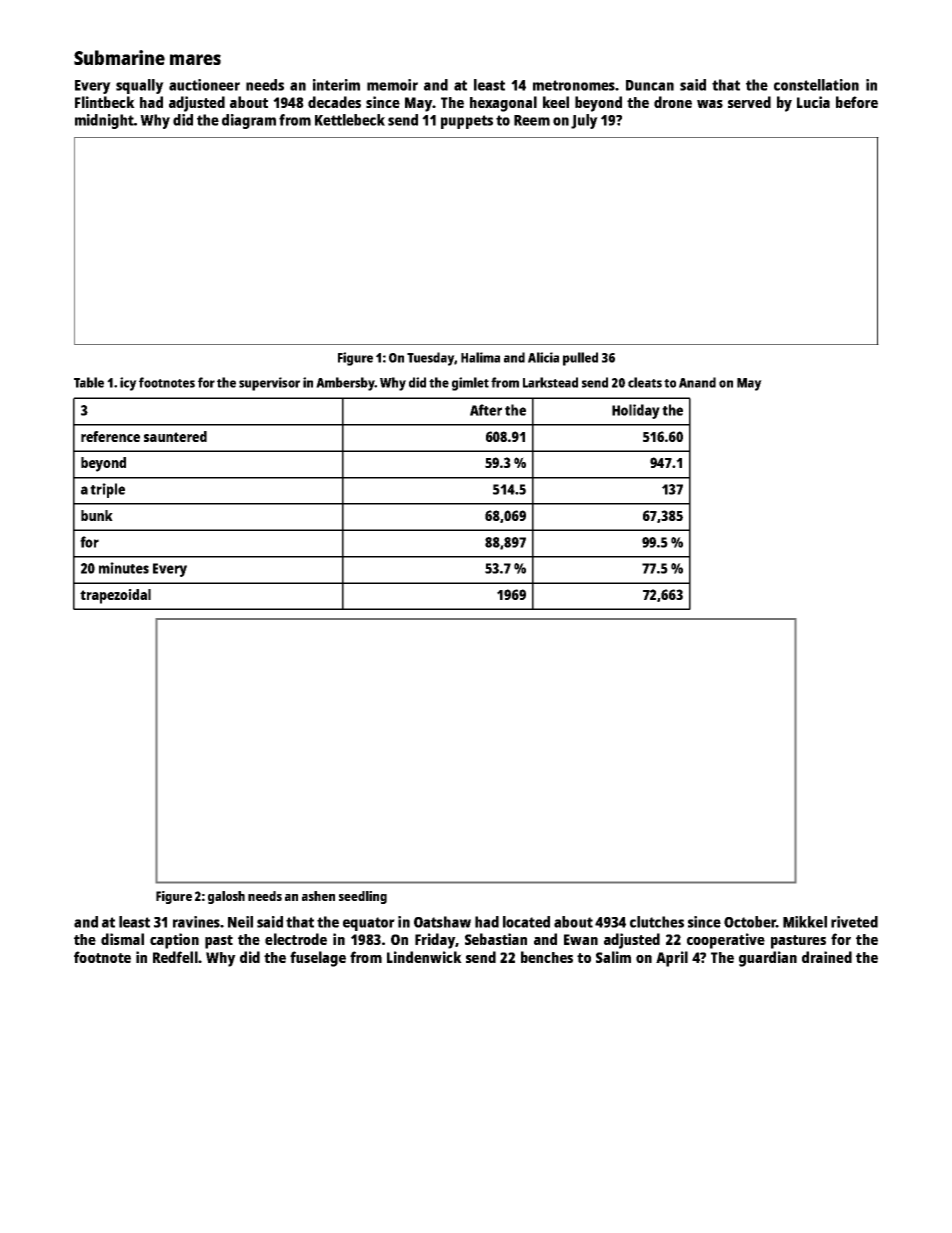 The width and height of the image is (952, 1233). What do you see at coordinates (115, 596) in the image?
I see `trapezoidal` at bounding box center [115, 596].
